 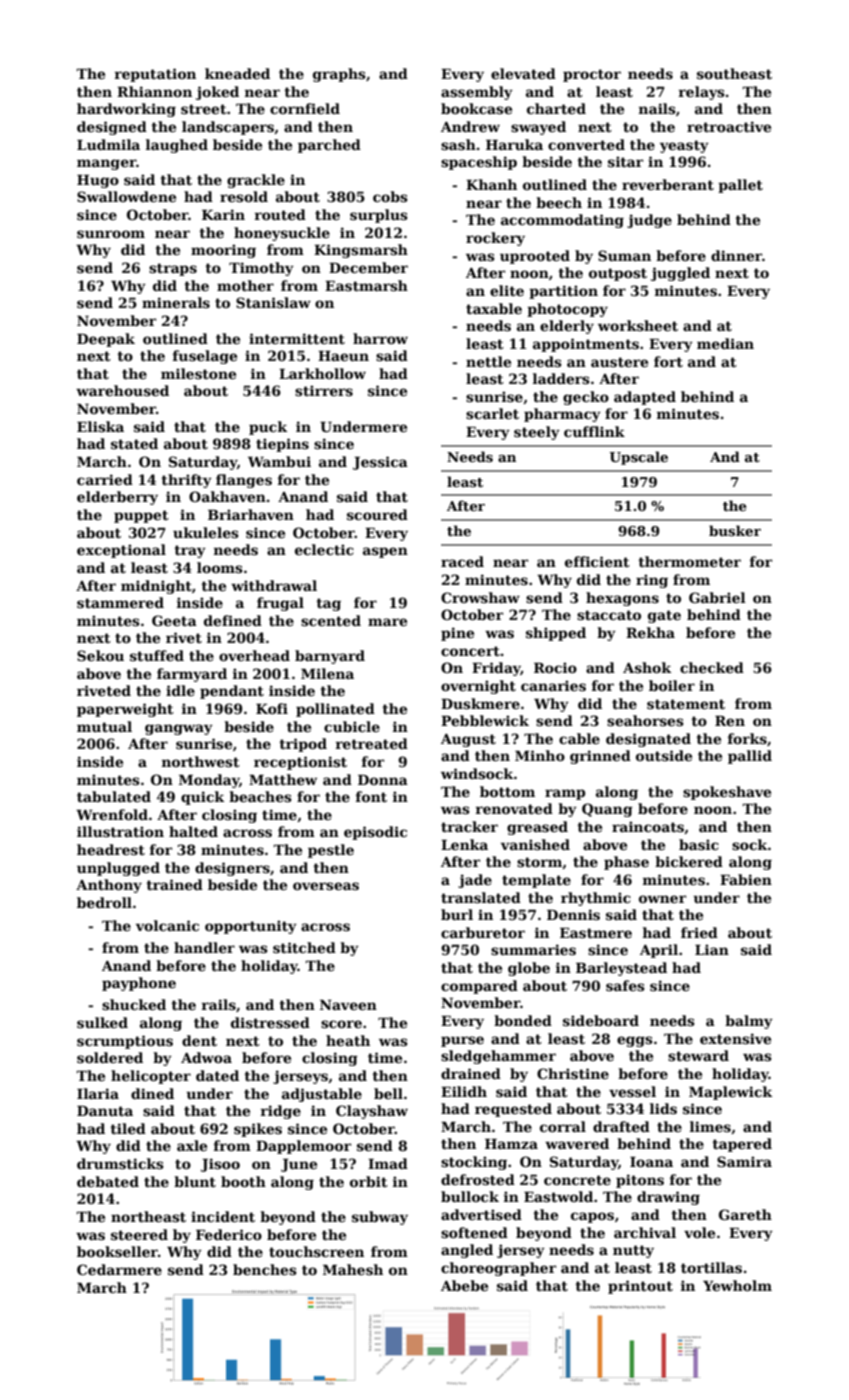 I want to click on scented, so click(x=331, y=620).
